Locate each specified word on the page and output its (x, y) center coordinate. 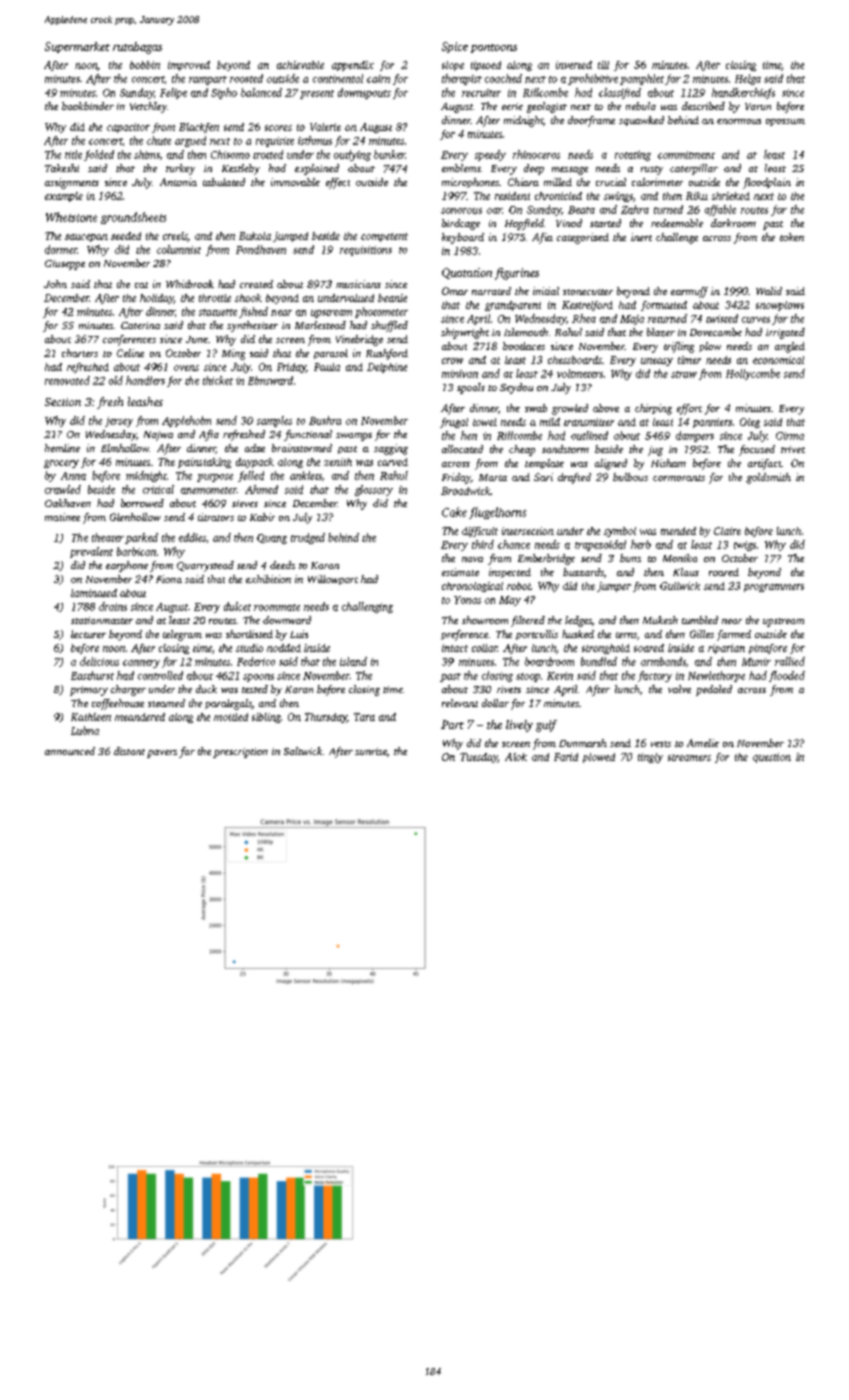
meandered (140, 717)
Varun (758, 106)
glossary (374, 490)
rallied (790, 661)
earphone (127, 566)
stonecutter (588, 292)
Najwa (158, 436)
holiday (157, 299)
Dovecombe (716, 332)
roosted (246, 78)
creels (175, 237)
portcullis (537, 635)
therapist (462, 79)
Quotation (467, 273)
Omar (455, 291)
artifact (765, 464)
